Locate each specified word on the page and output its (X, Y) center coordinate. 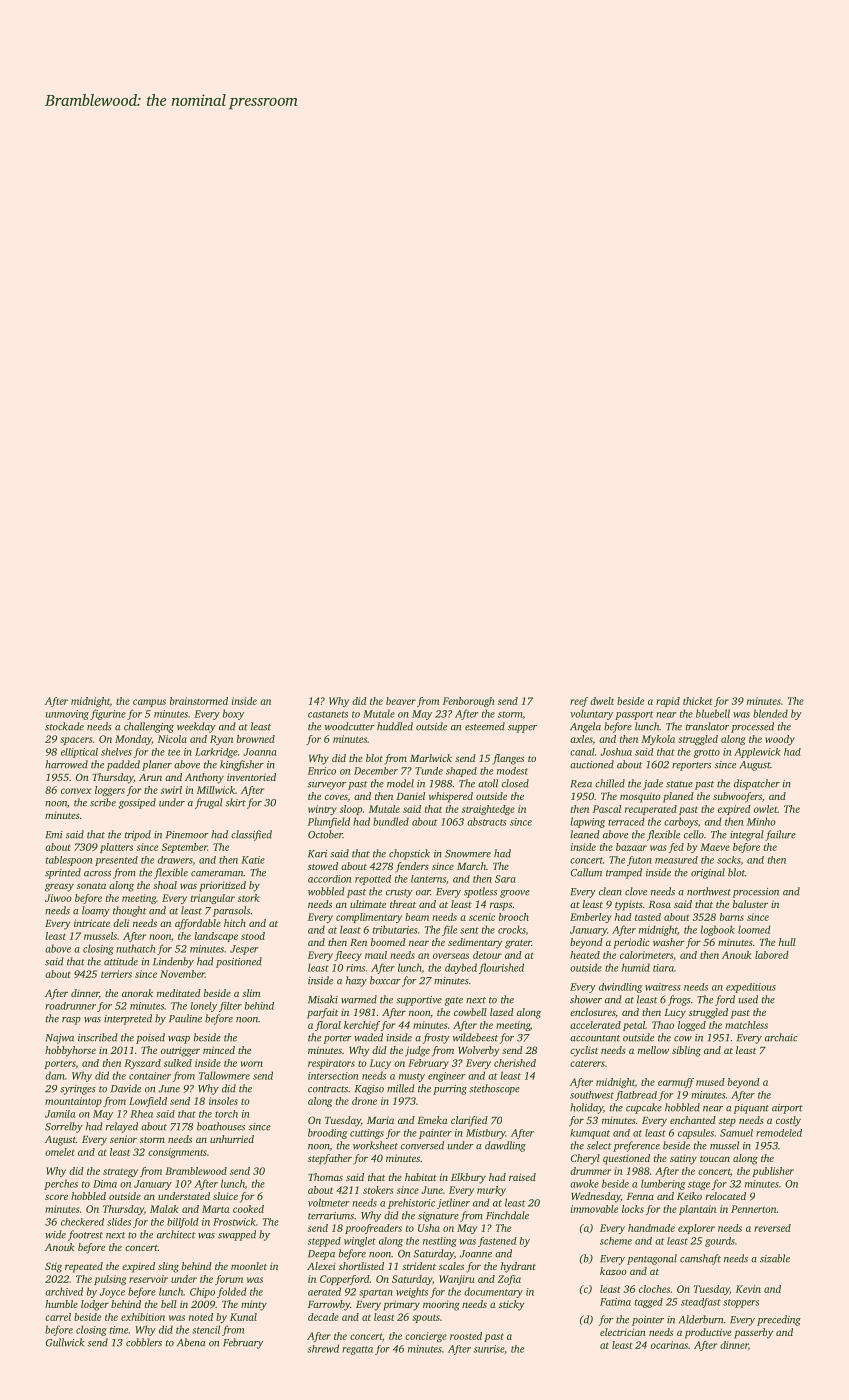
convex (76, 791)
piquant (751, 1109)
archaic (781, 1037)
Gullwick (65, 1342)
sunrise (489, 1349)
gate (454, 1001)
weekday (196, 727)
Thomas (325, 1177)
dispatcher (757, 784)
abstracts (487, 821)
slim (251, 993)
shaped (461, 772)
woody (780, 740)
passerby (753, 1333)
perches (61, 1184)
